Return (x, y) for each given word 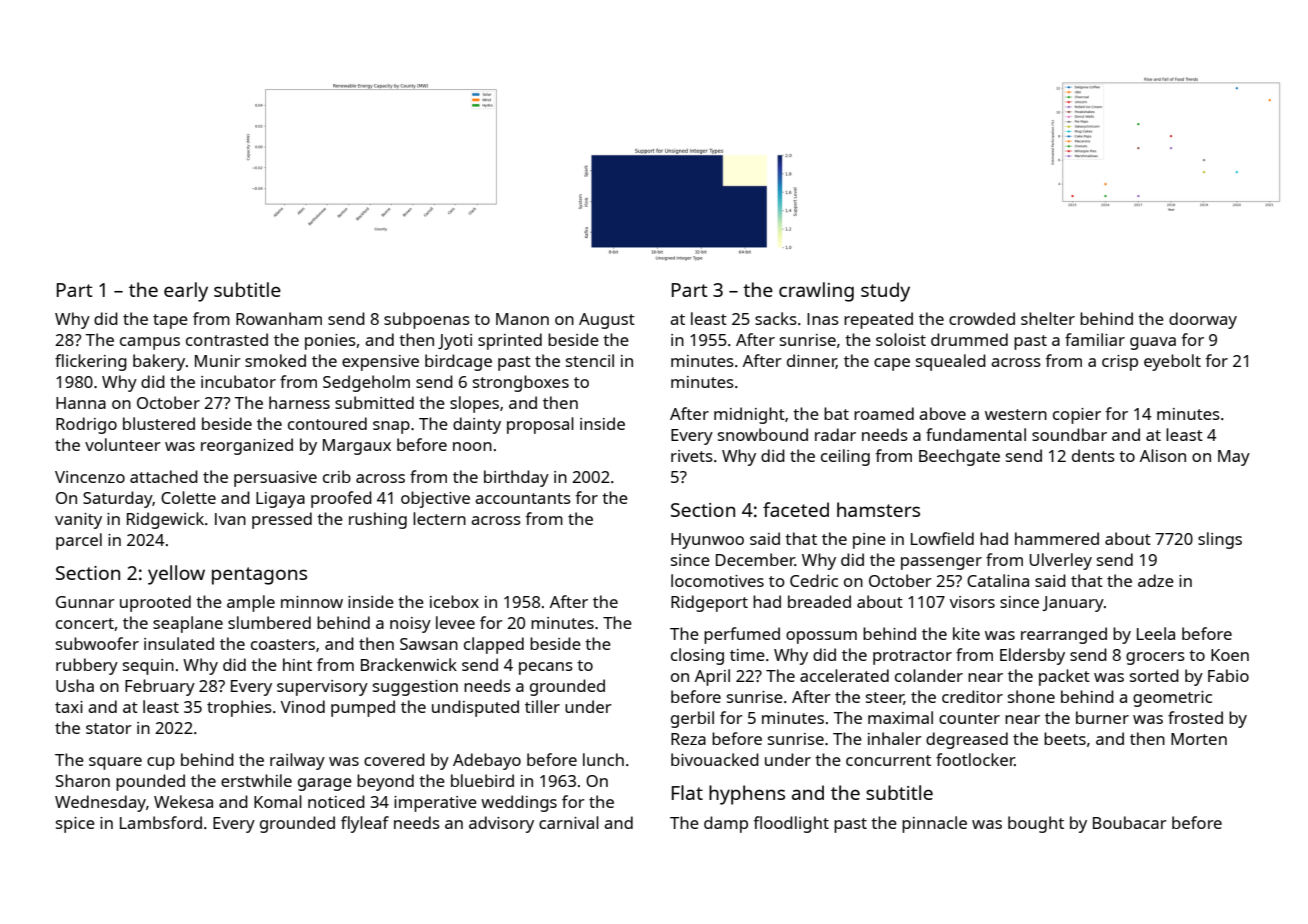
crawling (816, 292)
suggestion (415, 688)
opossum (821, 637)
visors (972, 602)
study (885, 292)
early (186, 292)
